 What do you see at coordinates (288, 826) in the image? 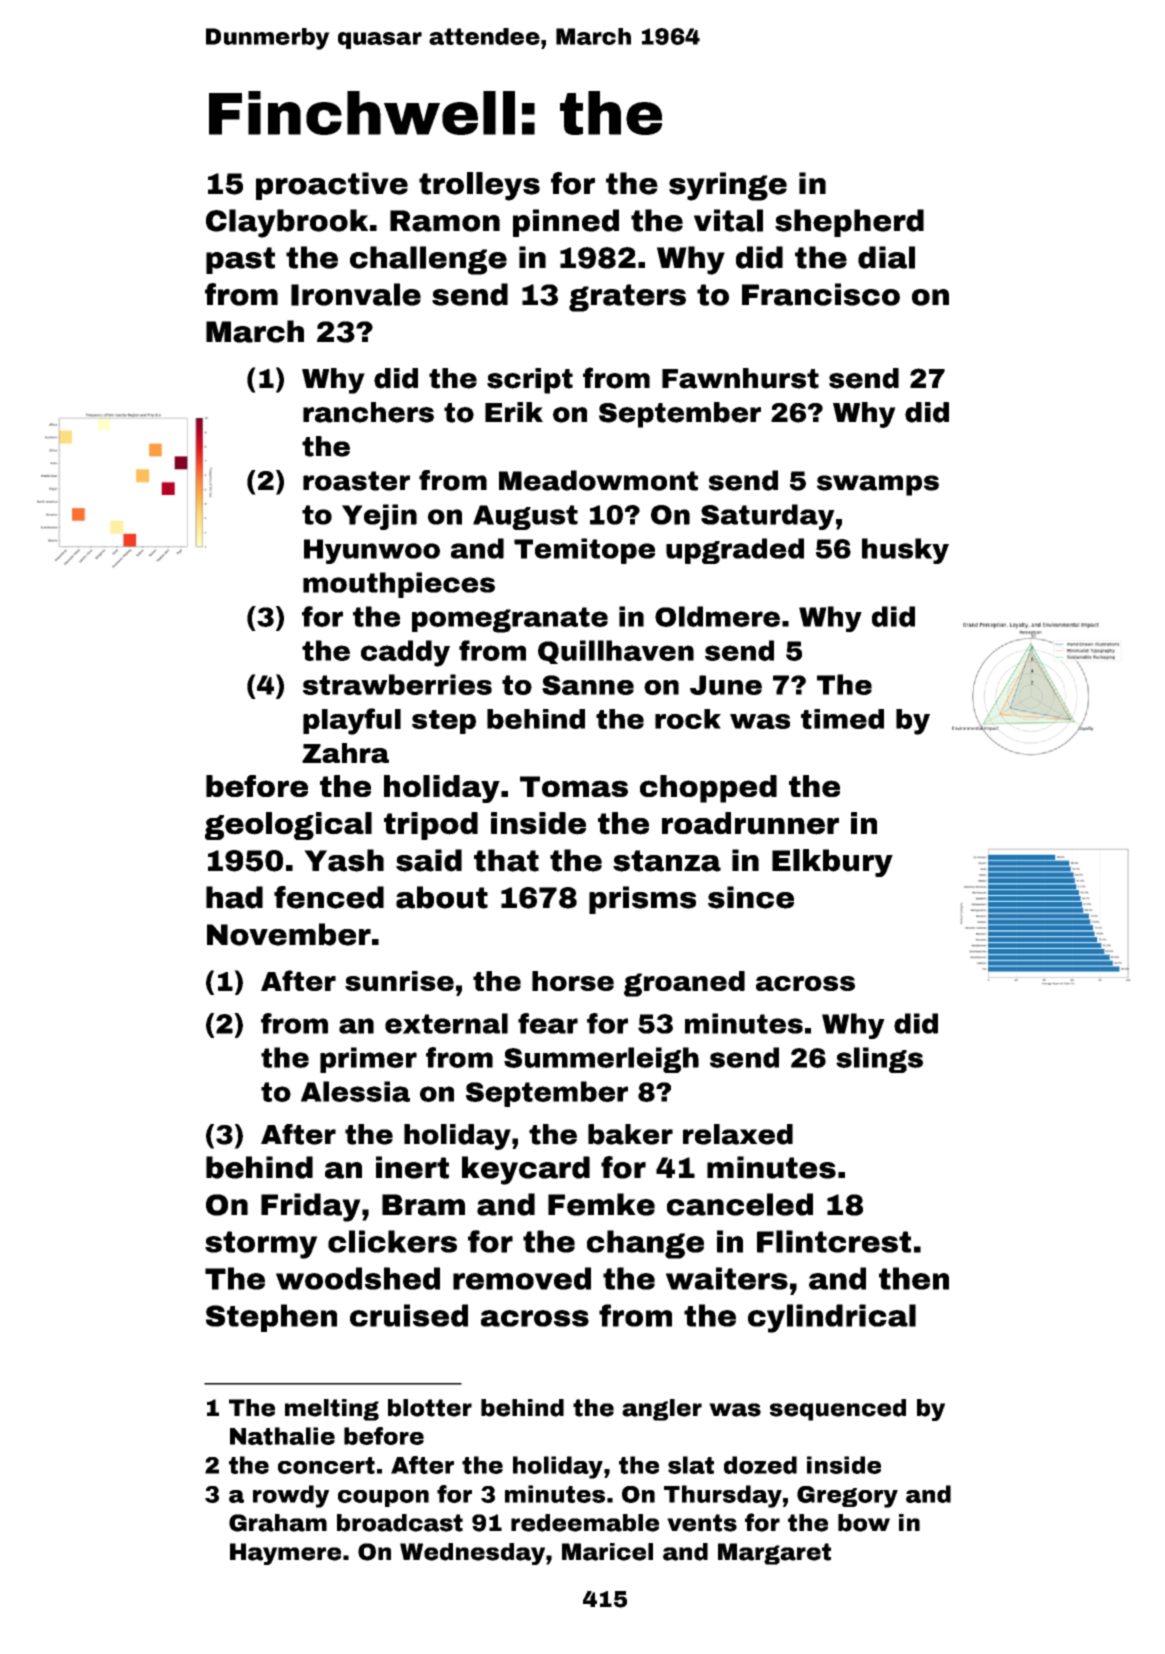
I see `geological` at bounding box center [288, 826].
